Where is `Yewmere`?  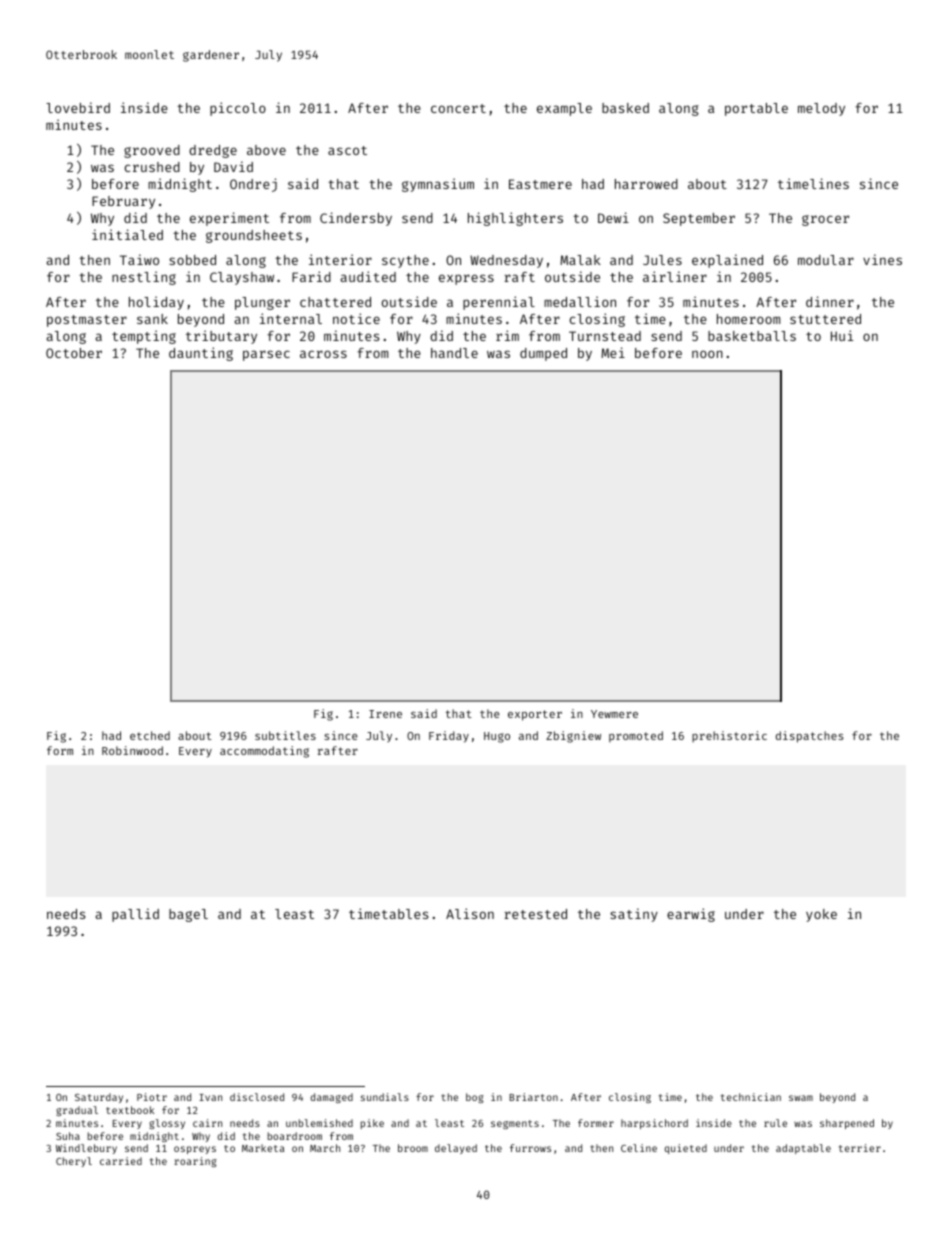
Yewmere is located at coordinates (614, 714).
